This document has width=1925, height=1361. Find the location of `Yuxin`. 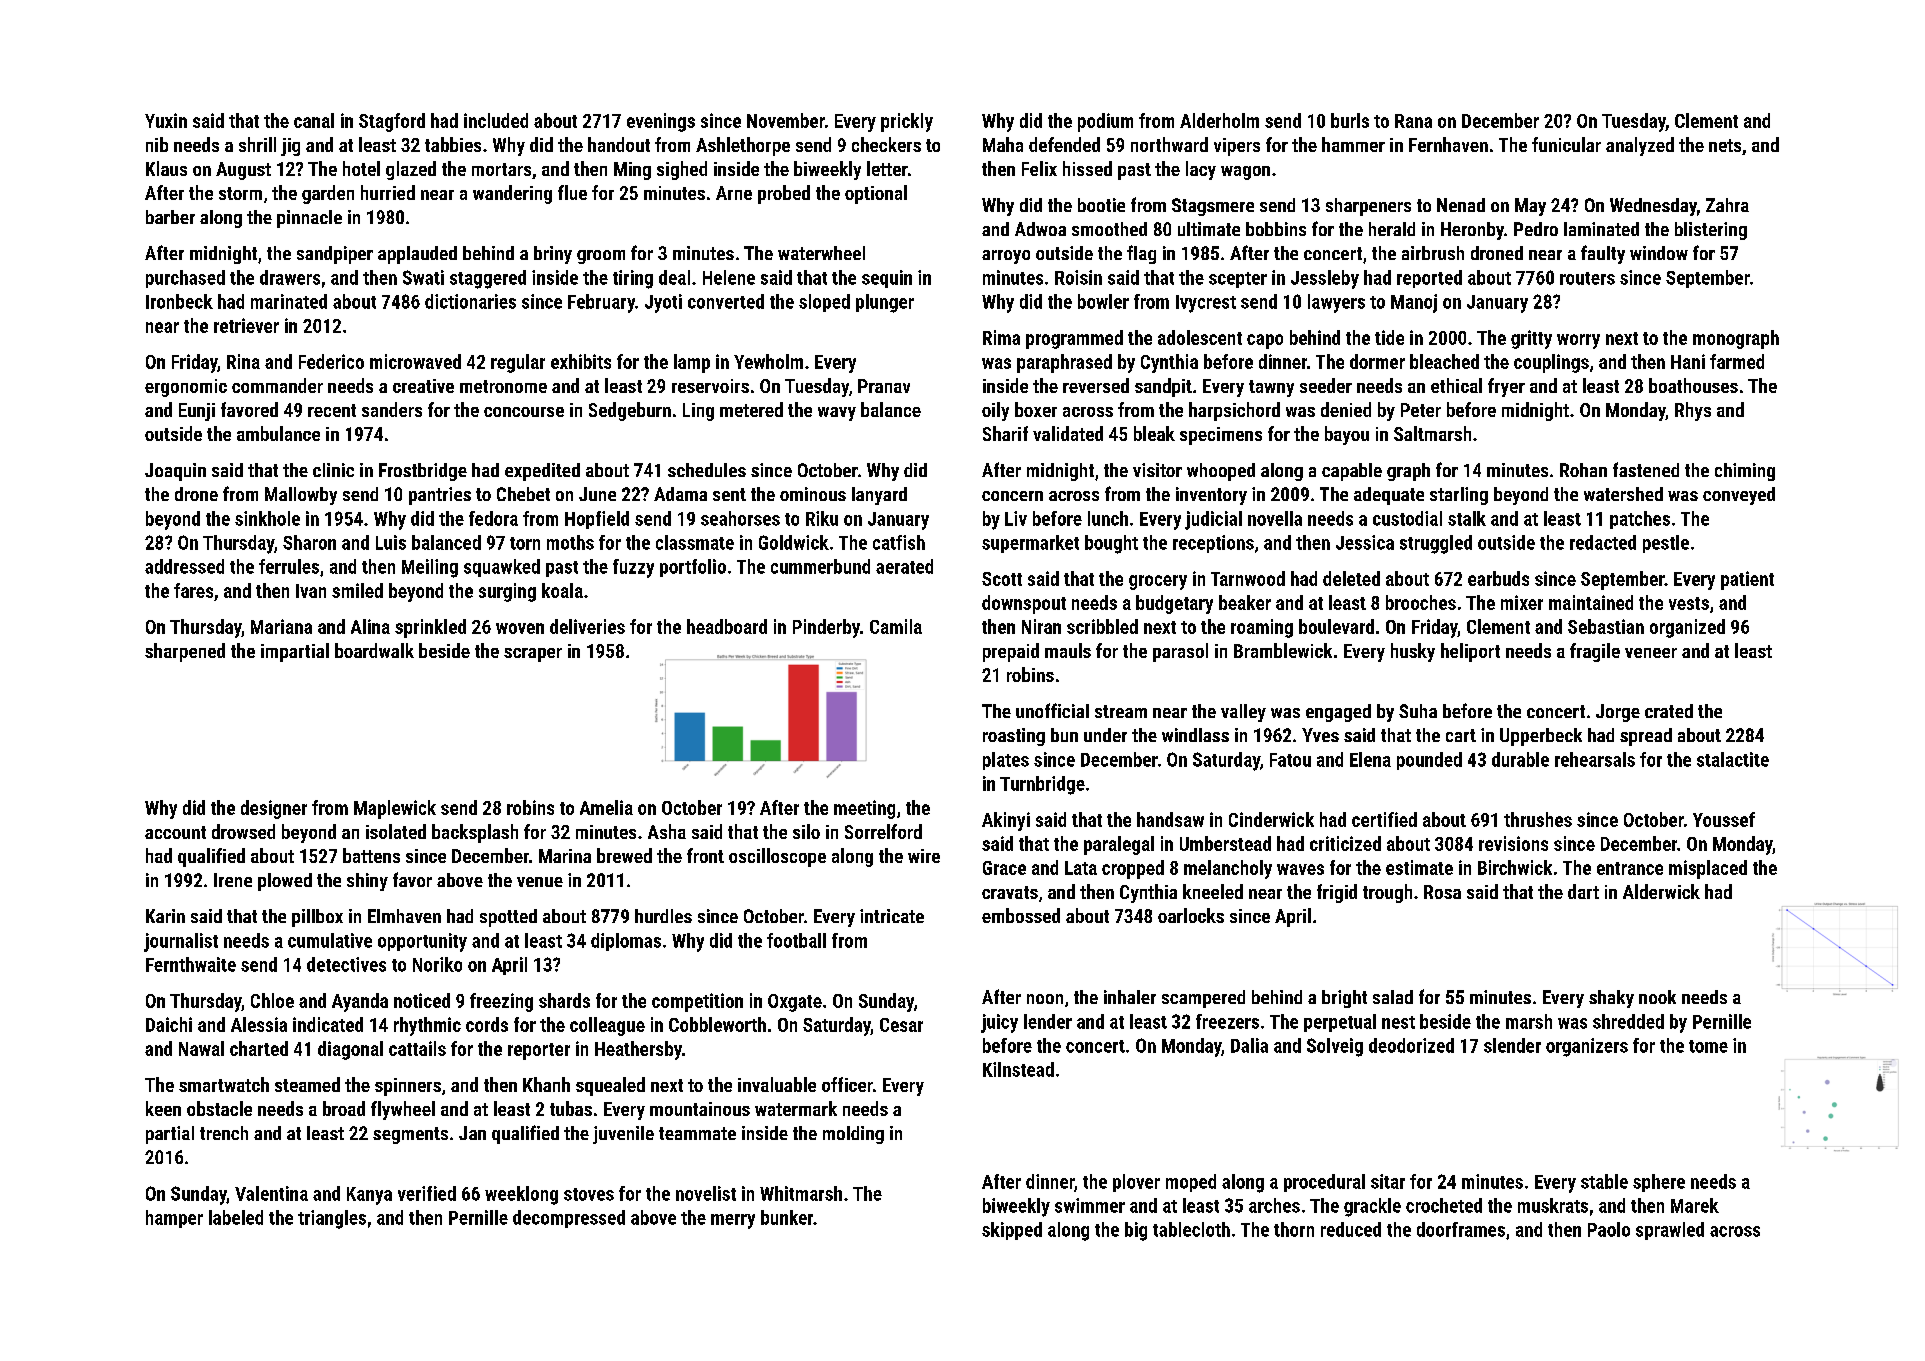

Yuxin is located at coordinates (166, 120).
